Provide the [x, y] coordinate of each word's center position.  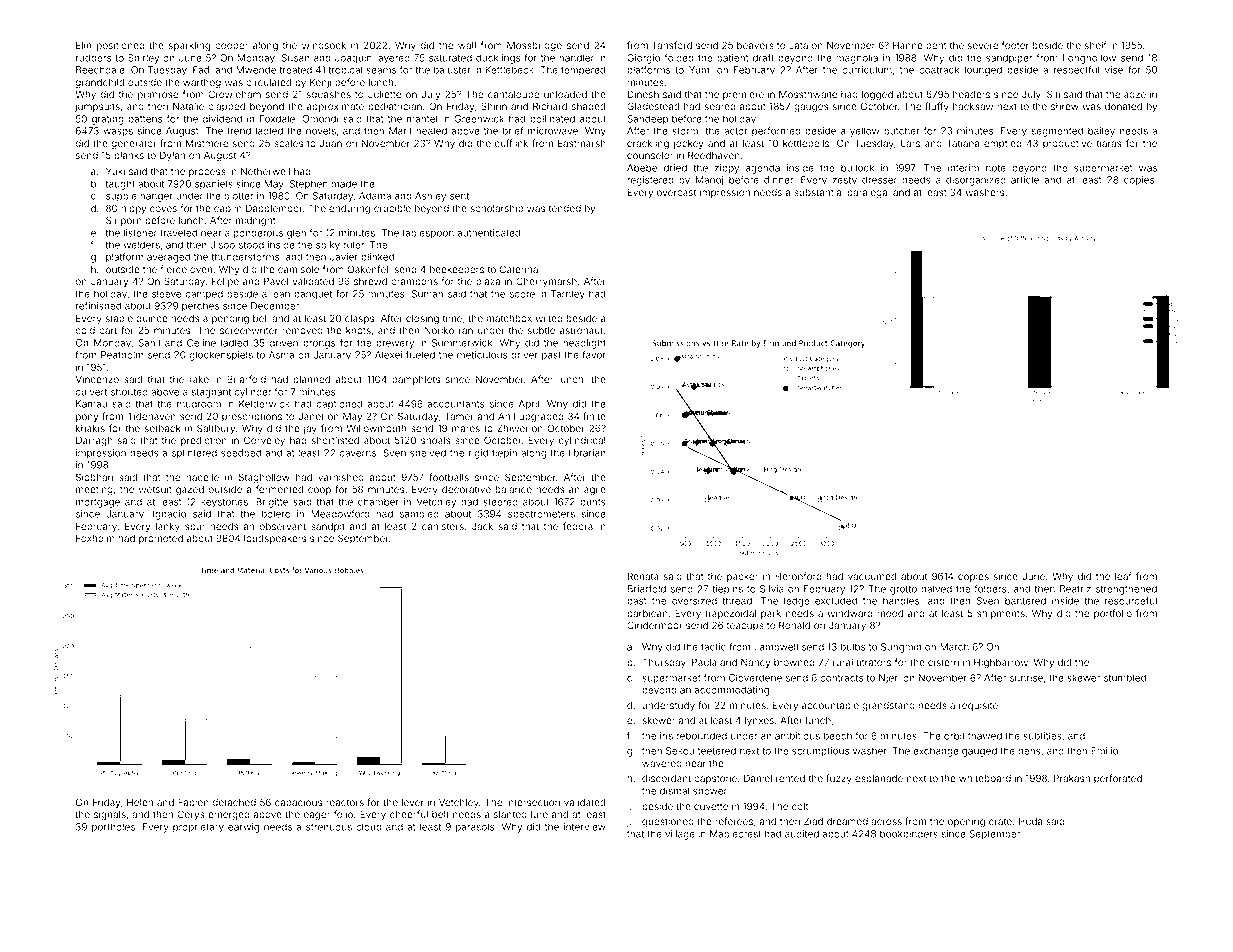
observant [282, 526]
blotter [238, 196]
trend [239, 131]
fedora [578, 526]
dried [675, 168]
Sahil [149, 343]
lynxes [759, 721]
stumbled [1125, 678]
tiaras [1109, 143]
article [1025, 180]
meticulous [482, 355]
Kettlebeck [509, 70]
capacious [298, 803]
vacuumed [872, 576]
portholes [113, 828]
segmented [1057, 132]
